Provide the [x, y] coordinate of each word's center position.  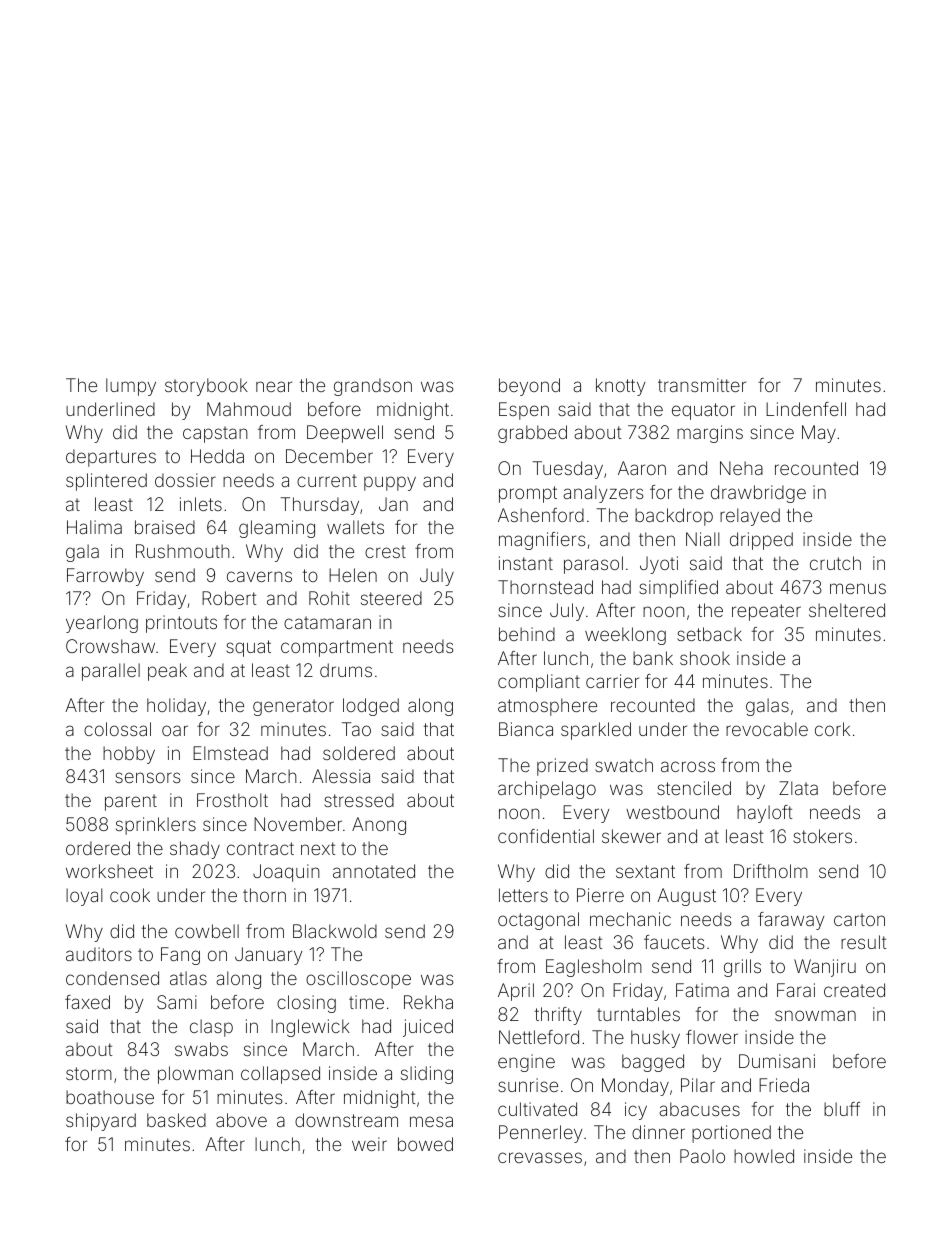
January [268, 956]
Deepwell [345, 434]
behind [527, 634]
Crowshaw [110, 646]
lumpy [131, 387]
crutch [835, 563]
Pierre [600, 895]
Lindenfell [806, 409]
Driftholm [771, 871]
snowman [815, 1015]
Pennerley [540, 1134]
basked [176, 1120]
